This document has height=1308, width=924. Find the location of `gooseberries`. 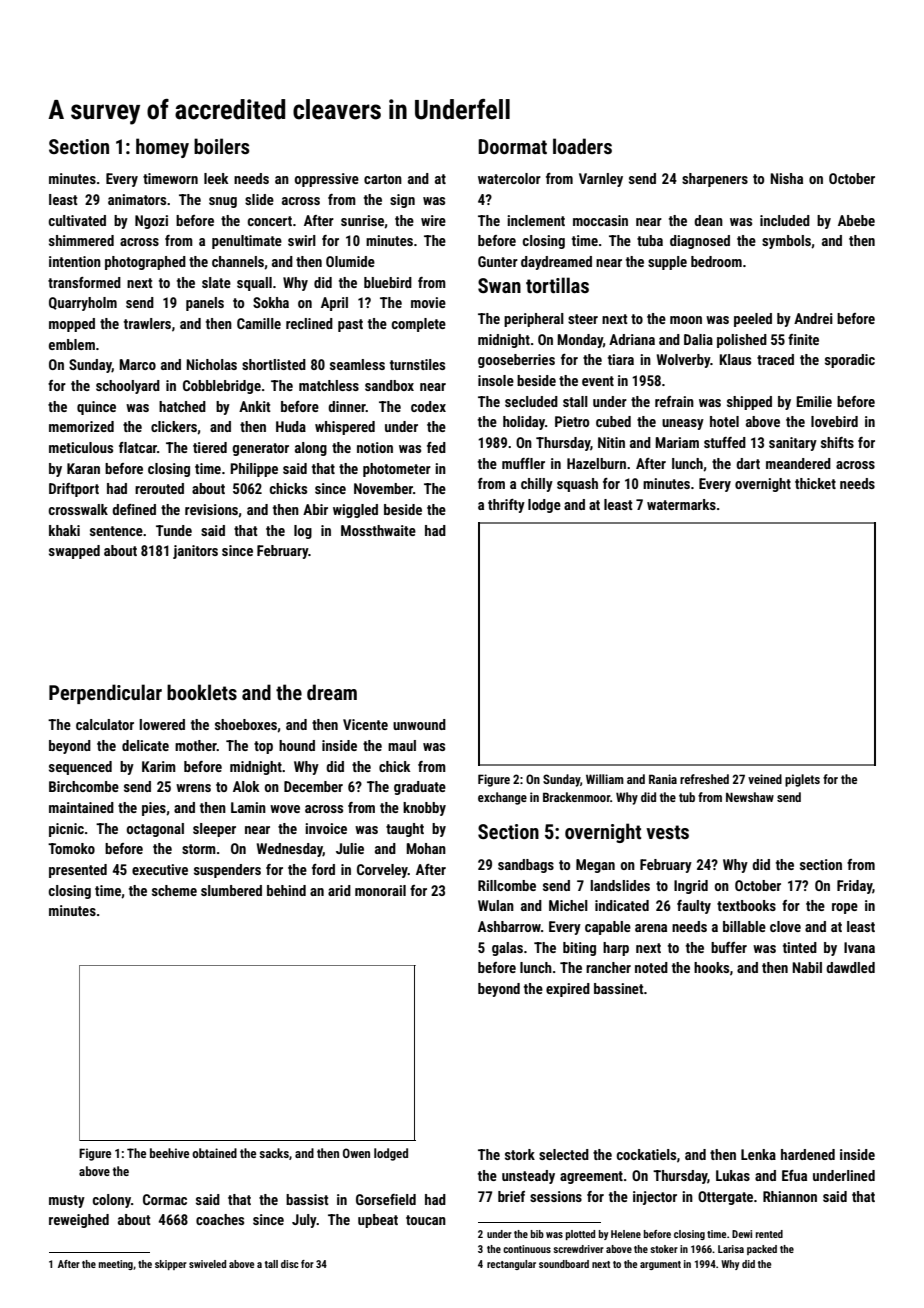

gooseberries is located at coordinates (516, 361).
